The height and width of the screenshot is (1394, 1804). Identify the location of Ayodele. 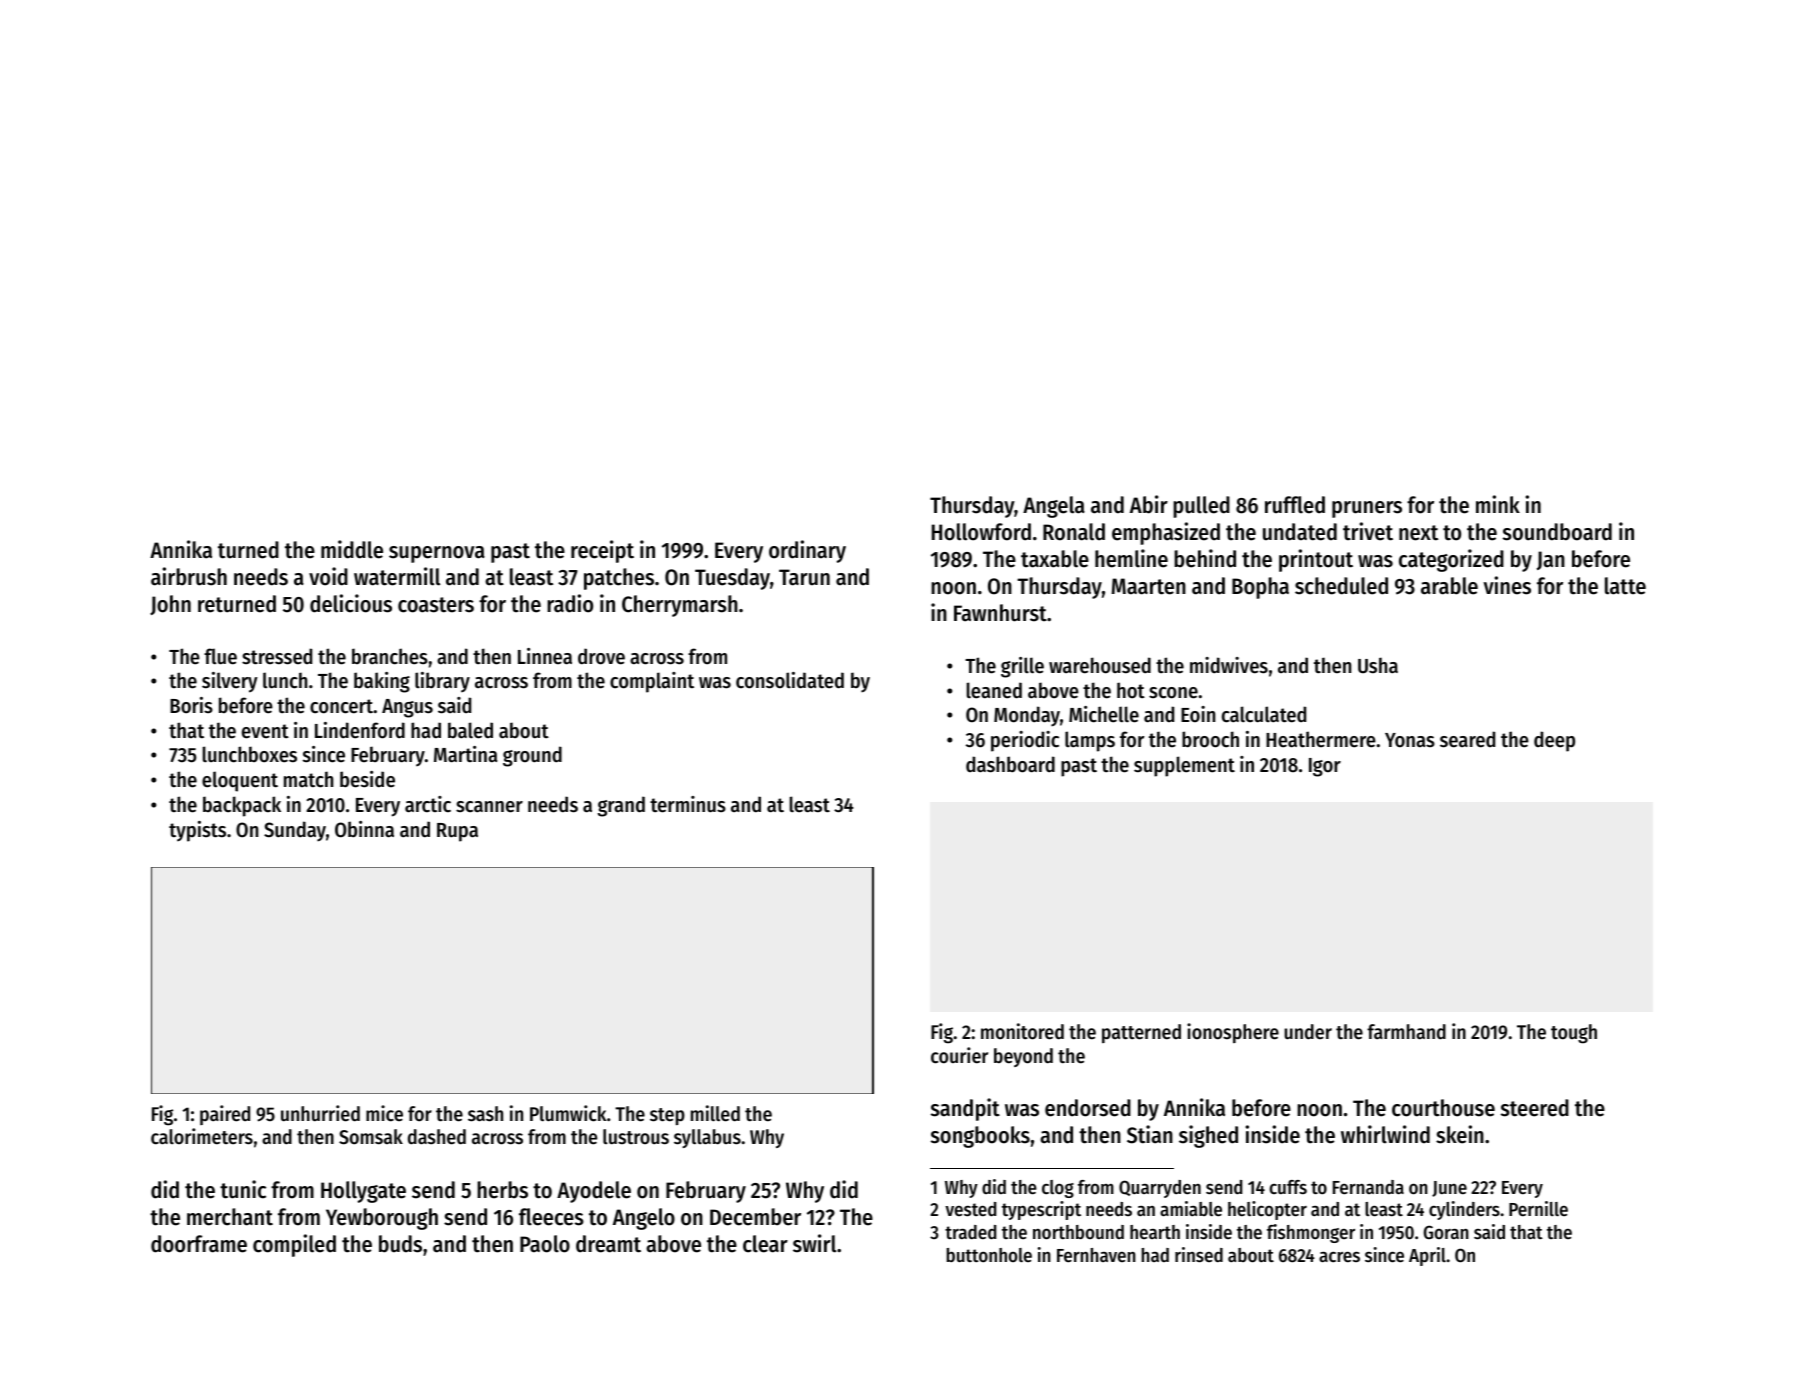
(594, 1192).
